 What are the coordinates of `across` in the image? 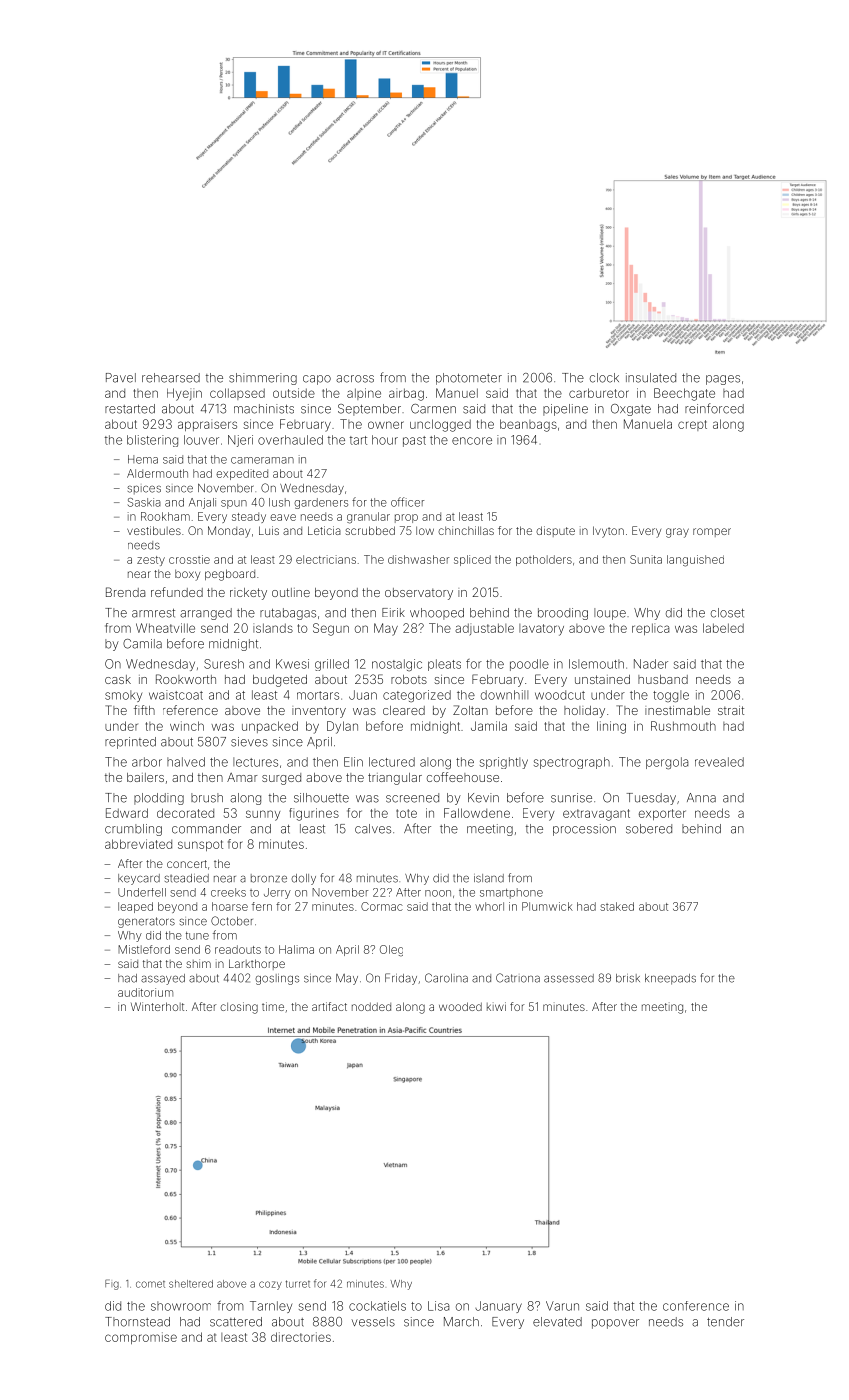 It's located at (355, 379).
